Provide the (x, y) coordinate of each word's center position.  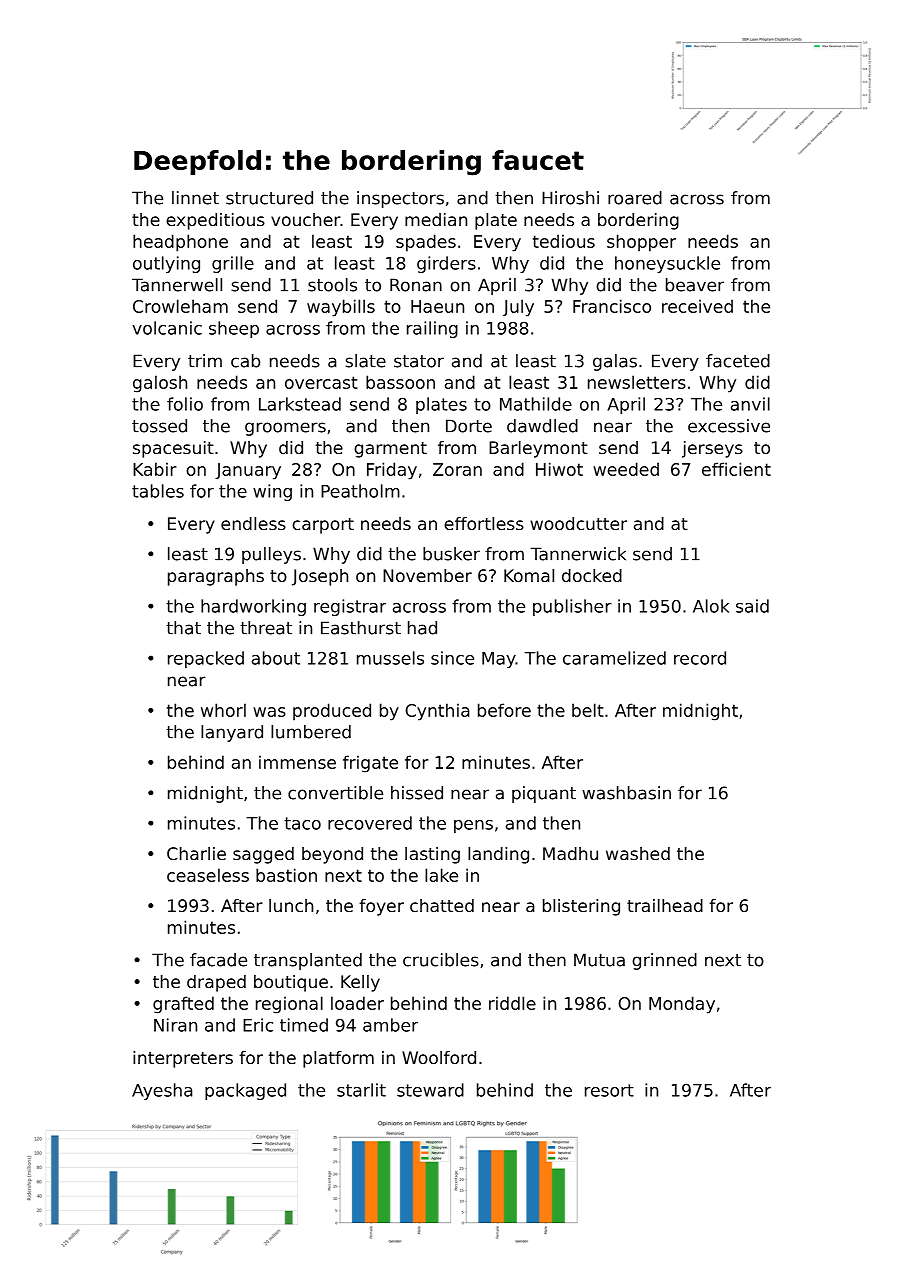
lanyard (232, 733)
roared (635, 198)
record (700, 658)
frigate (370, 764)
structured (269, 198)
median (436, 219)
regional (289, 1005)
